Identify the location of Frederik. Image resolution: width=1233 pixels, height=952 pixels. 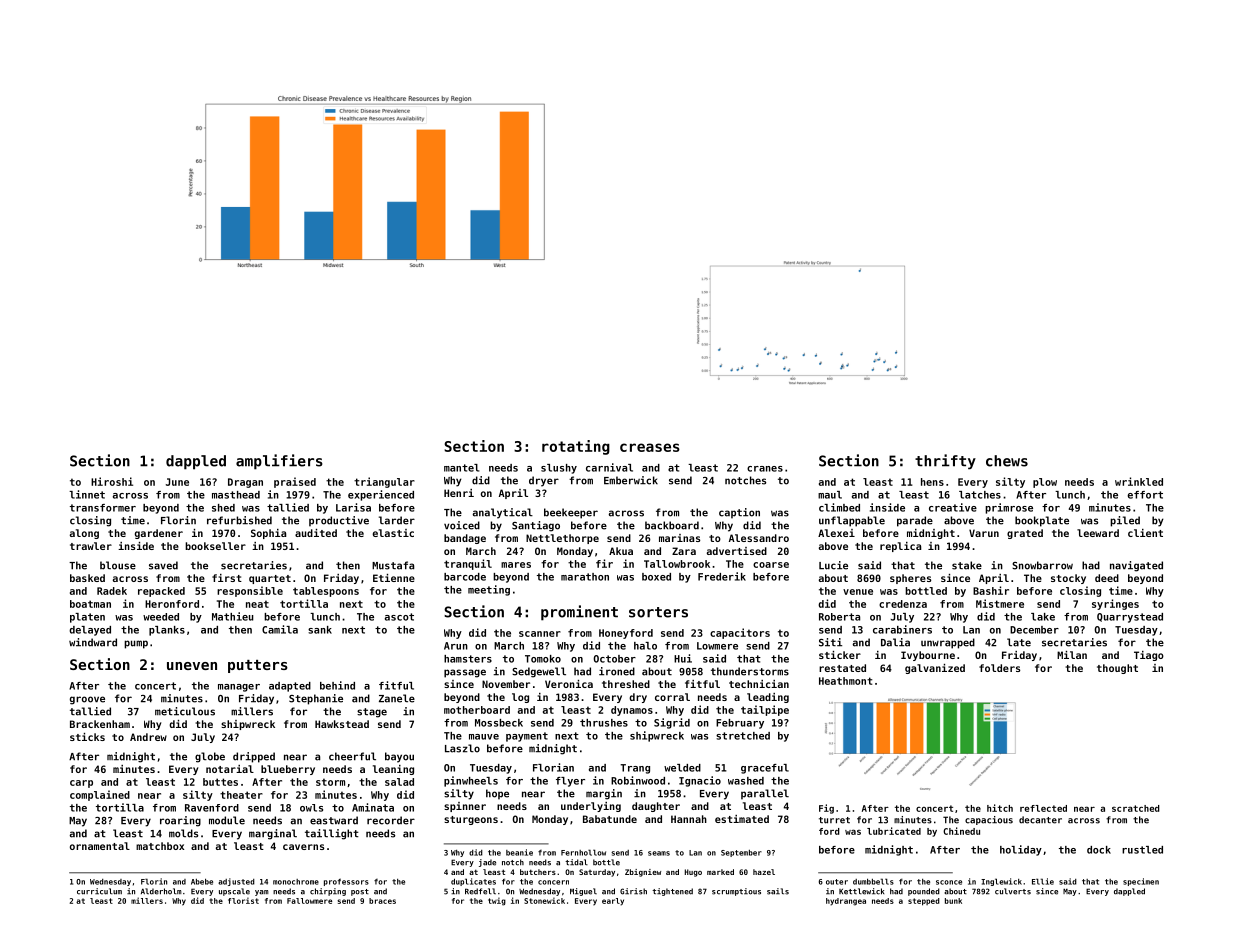
(722, 576).
